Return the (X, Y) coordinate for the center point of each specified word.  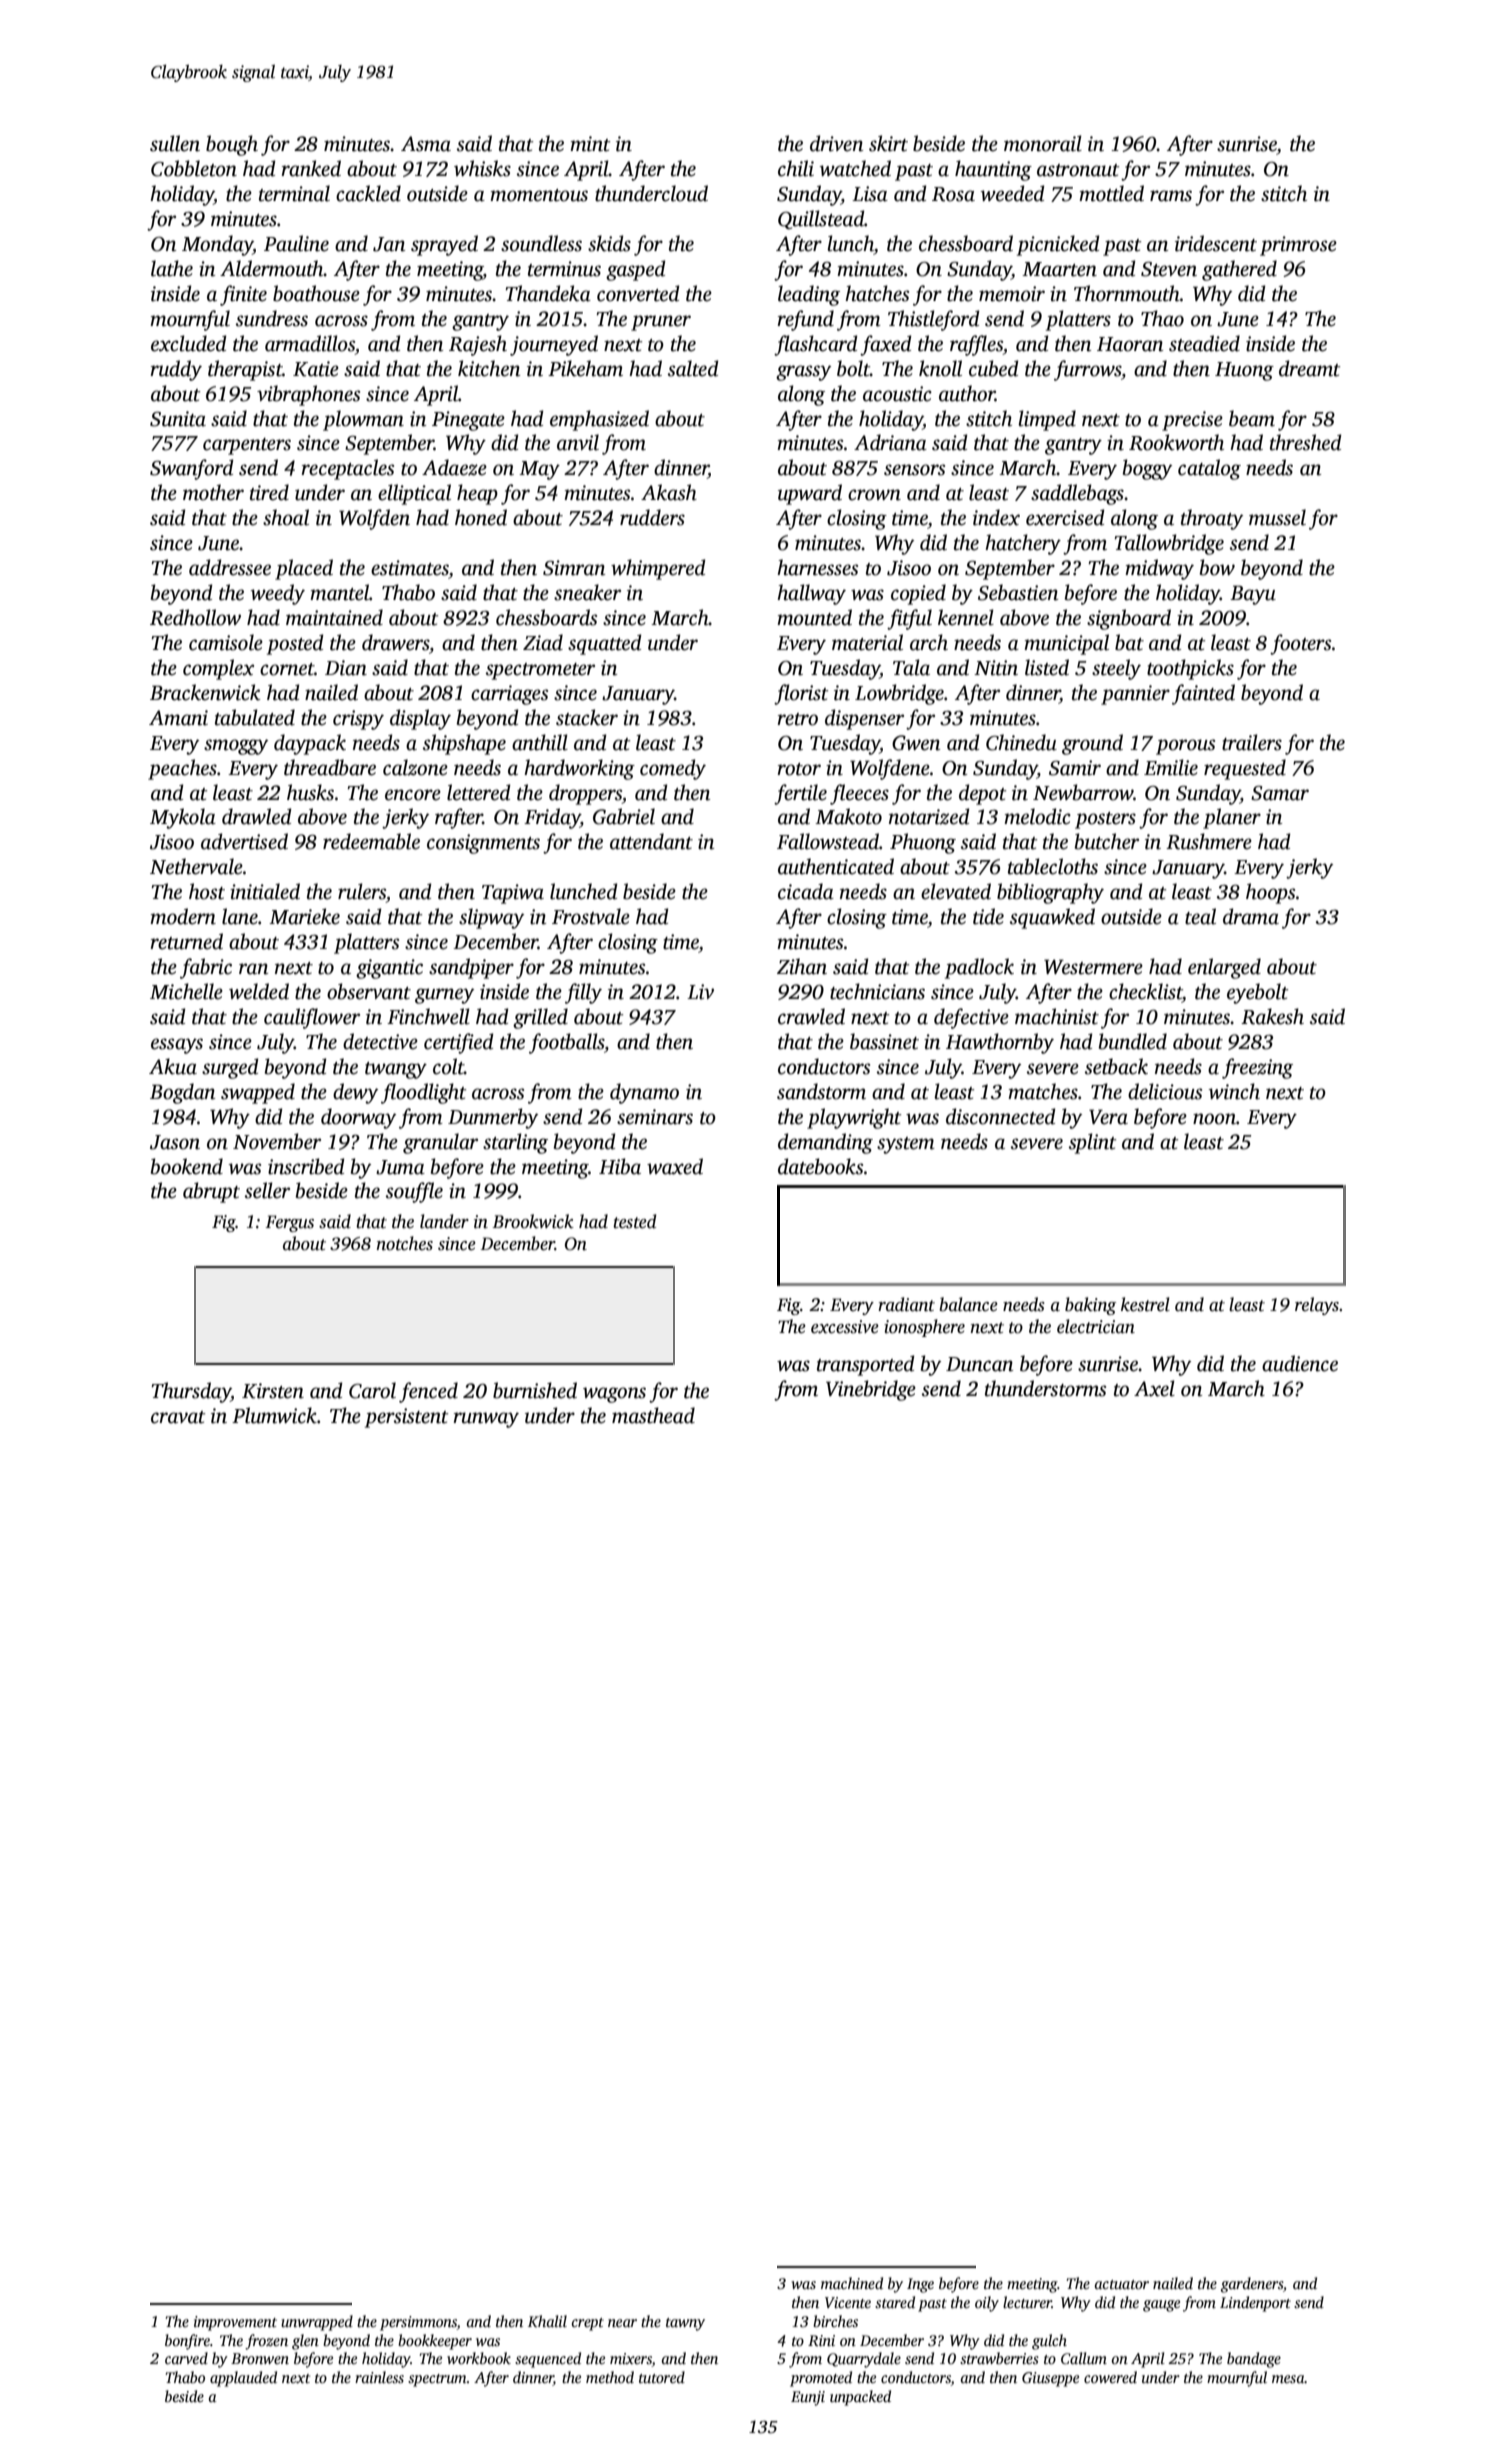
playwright (854, 1118)
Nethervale (196, 866)
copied (918, 594)
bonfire (187, 2342)
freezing (1257, 1068)
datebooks (820, 1166)
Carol (372, 1390)
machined (852, 2283)
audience (1300, 1363)
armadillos (310, 343)
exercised (1065, 517)
